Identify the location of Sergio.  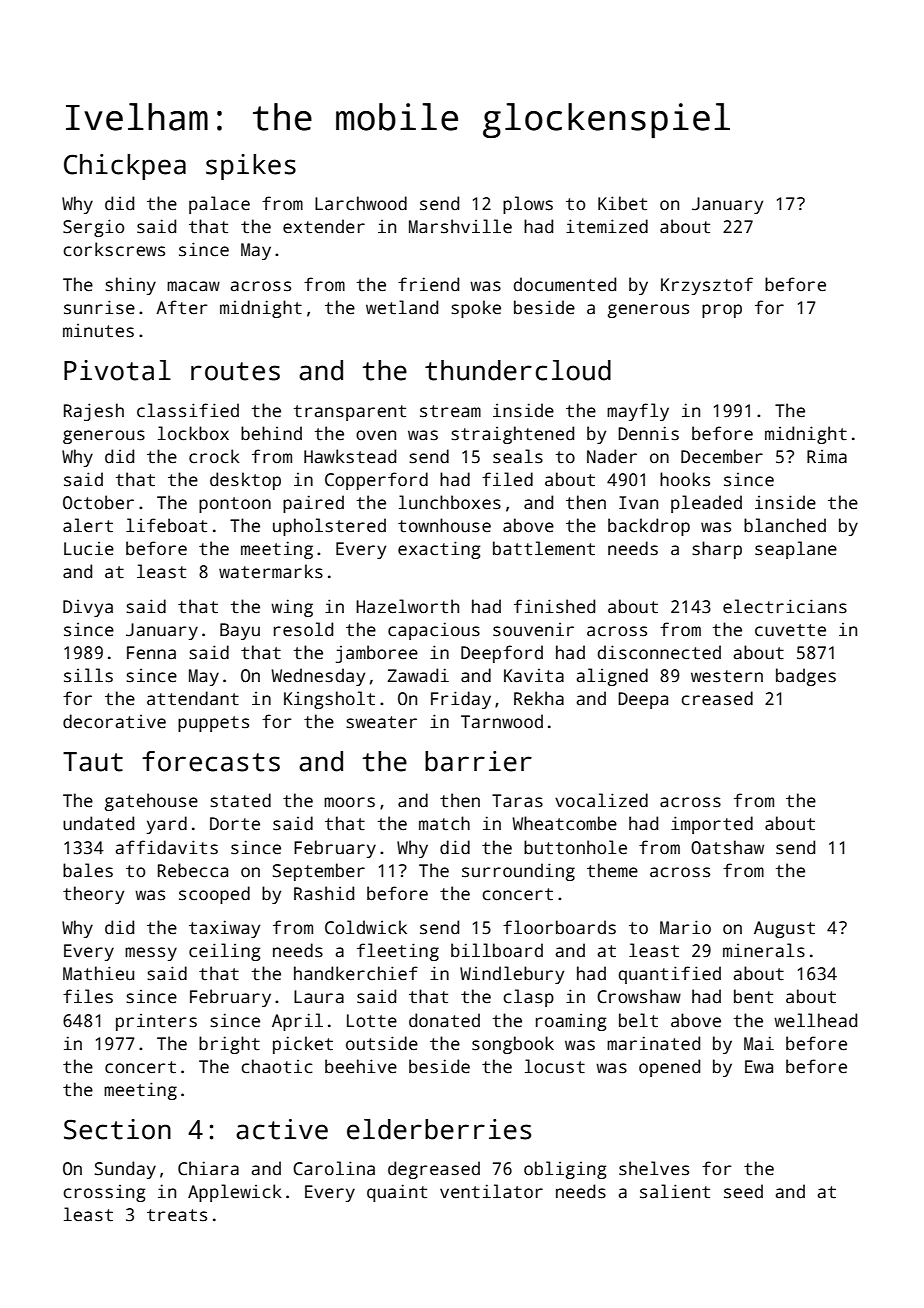
(93, 228).
